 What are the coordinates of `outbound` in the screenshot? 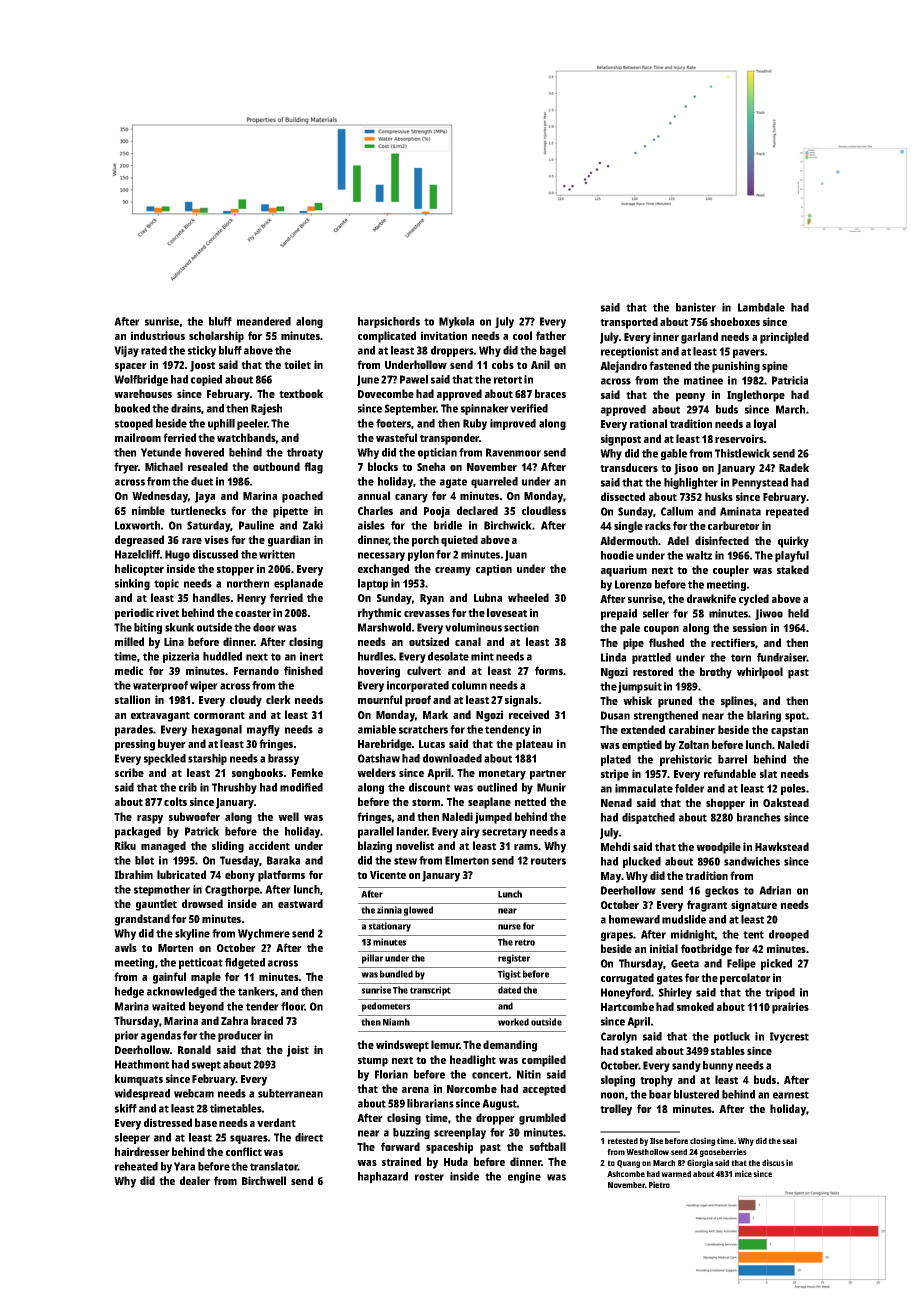 It's located at (276, 466).
